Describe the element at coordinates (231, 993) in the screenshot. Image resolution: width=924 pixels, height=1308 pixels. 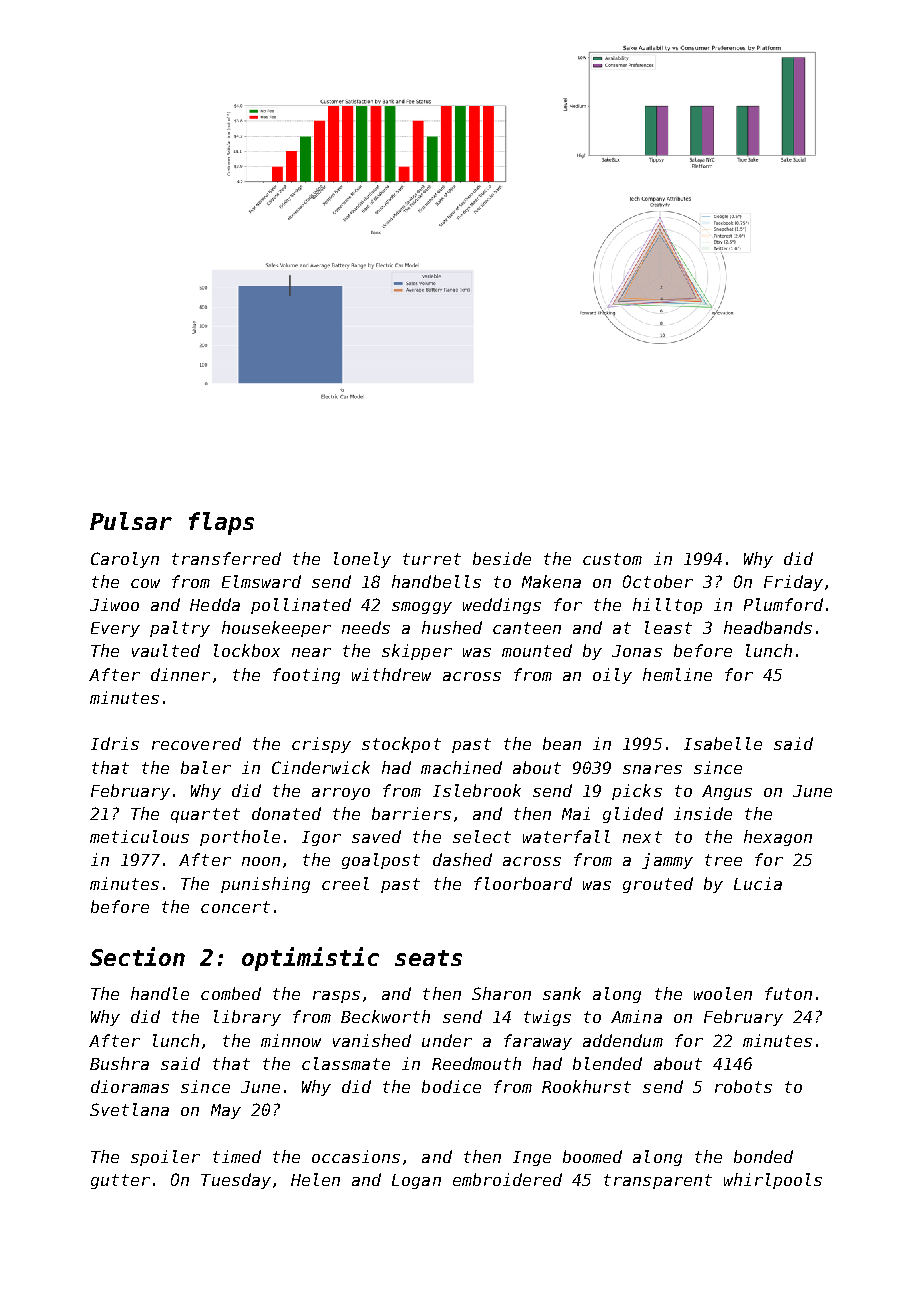
I see `combed` at that location.
